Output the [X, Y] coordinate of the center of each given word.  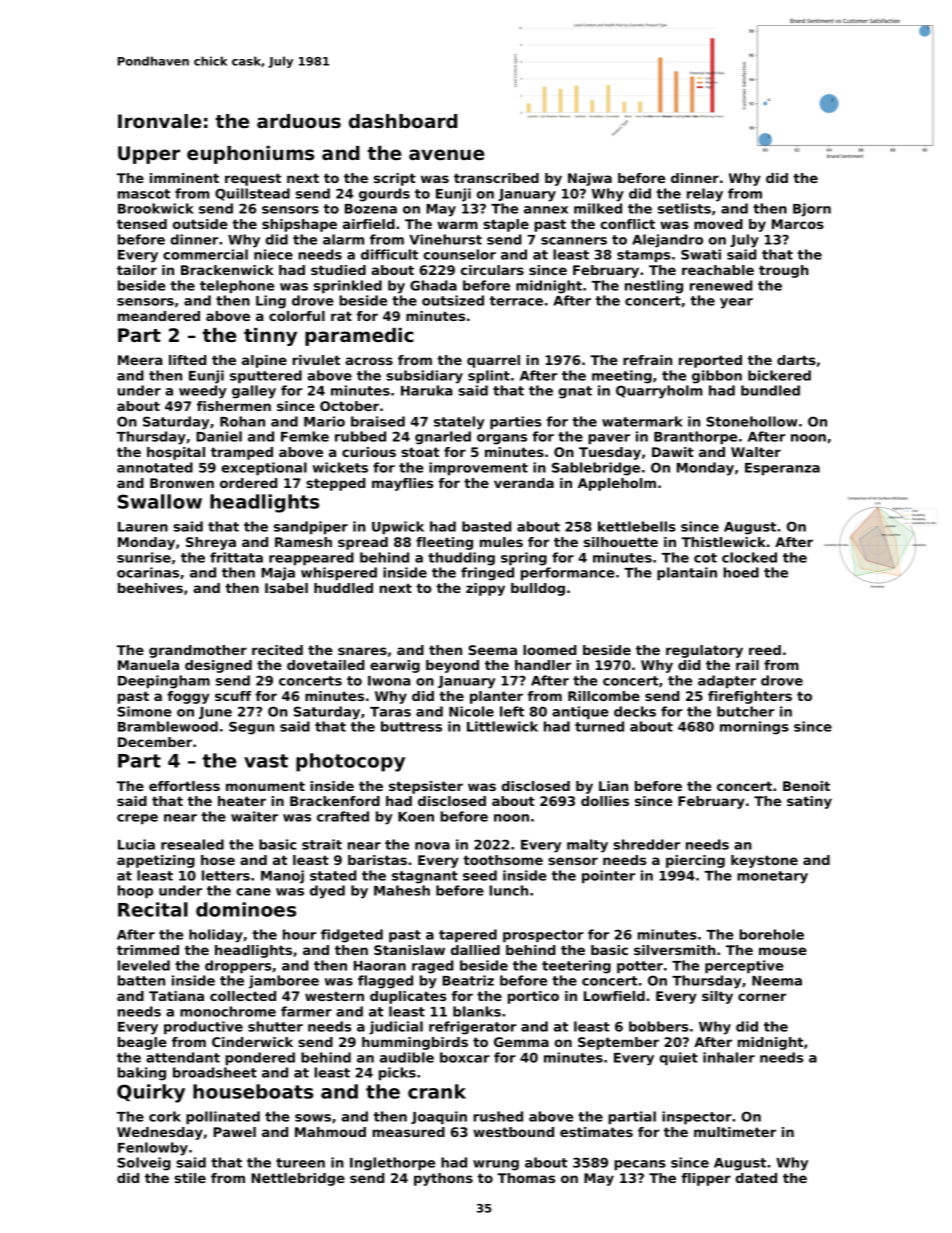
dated [756, 1178]
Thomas [526, 1178]
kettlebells [637, 526]
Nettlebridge [298, 1179]
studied [338, 270]
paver [609, 439]
